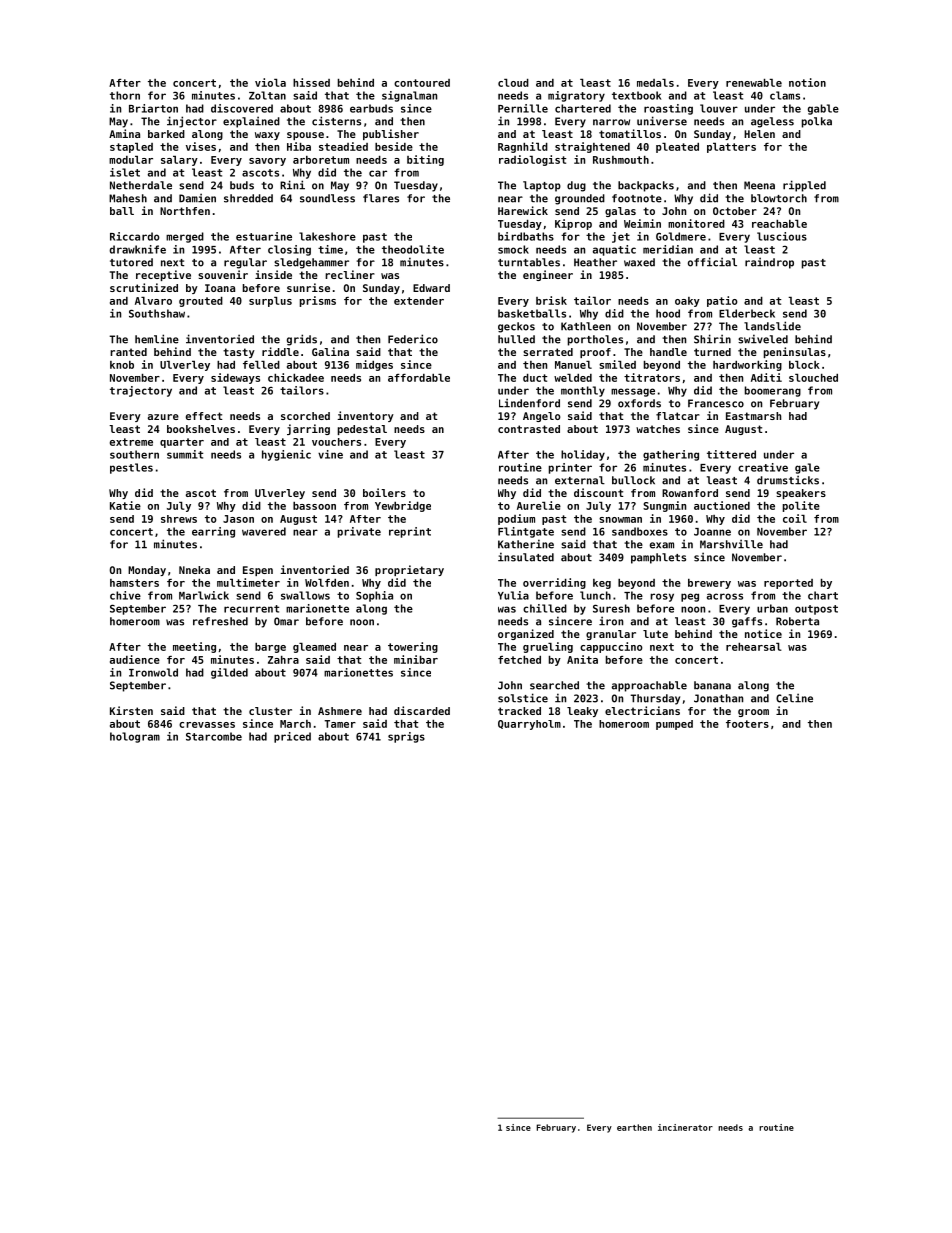  What do you see at coordinates (747, 724) in the document?
I see `footers` at bounding box center [747, 724].
